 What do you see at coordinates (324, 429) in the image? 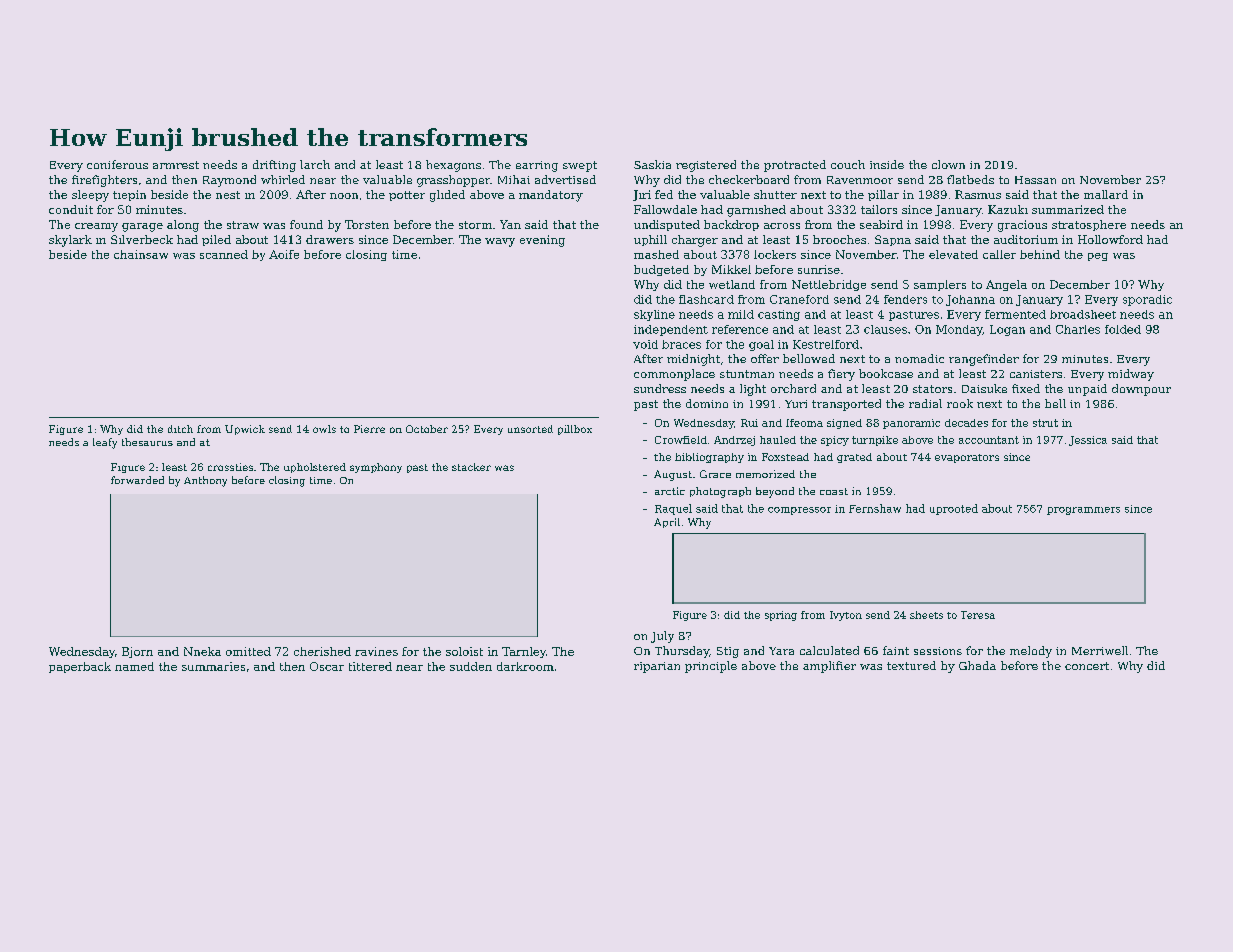
I see `owls` at bounding box center [324, 429].
